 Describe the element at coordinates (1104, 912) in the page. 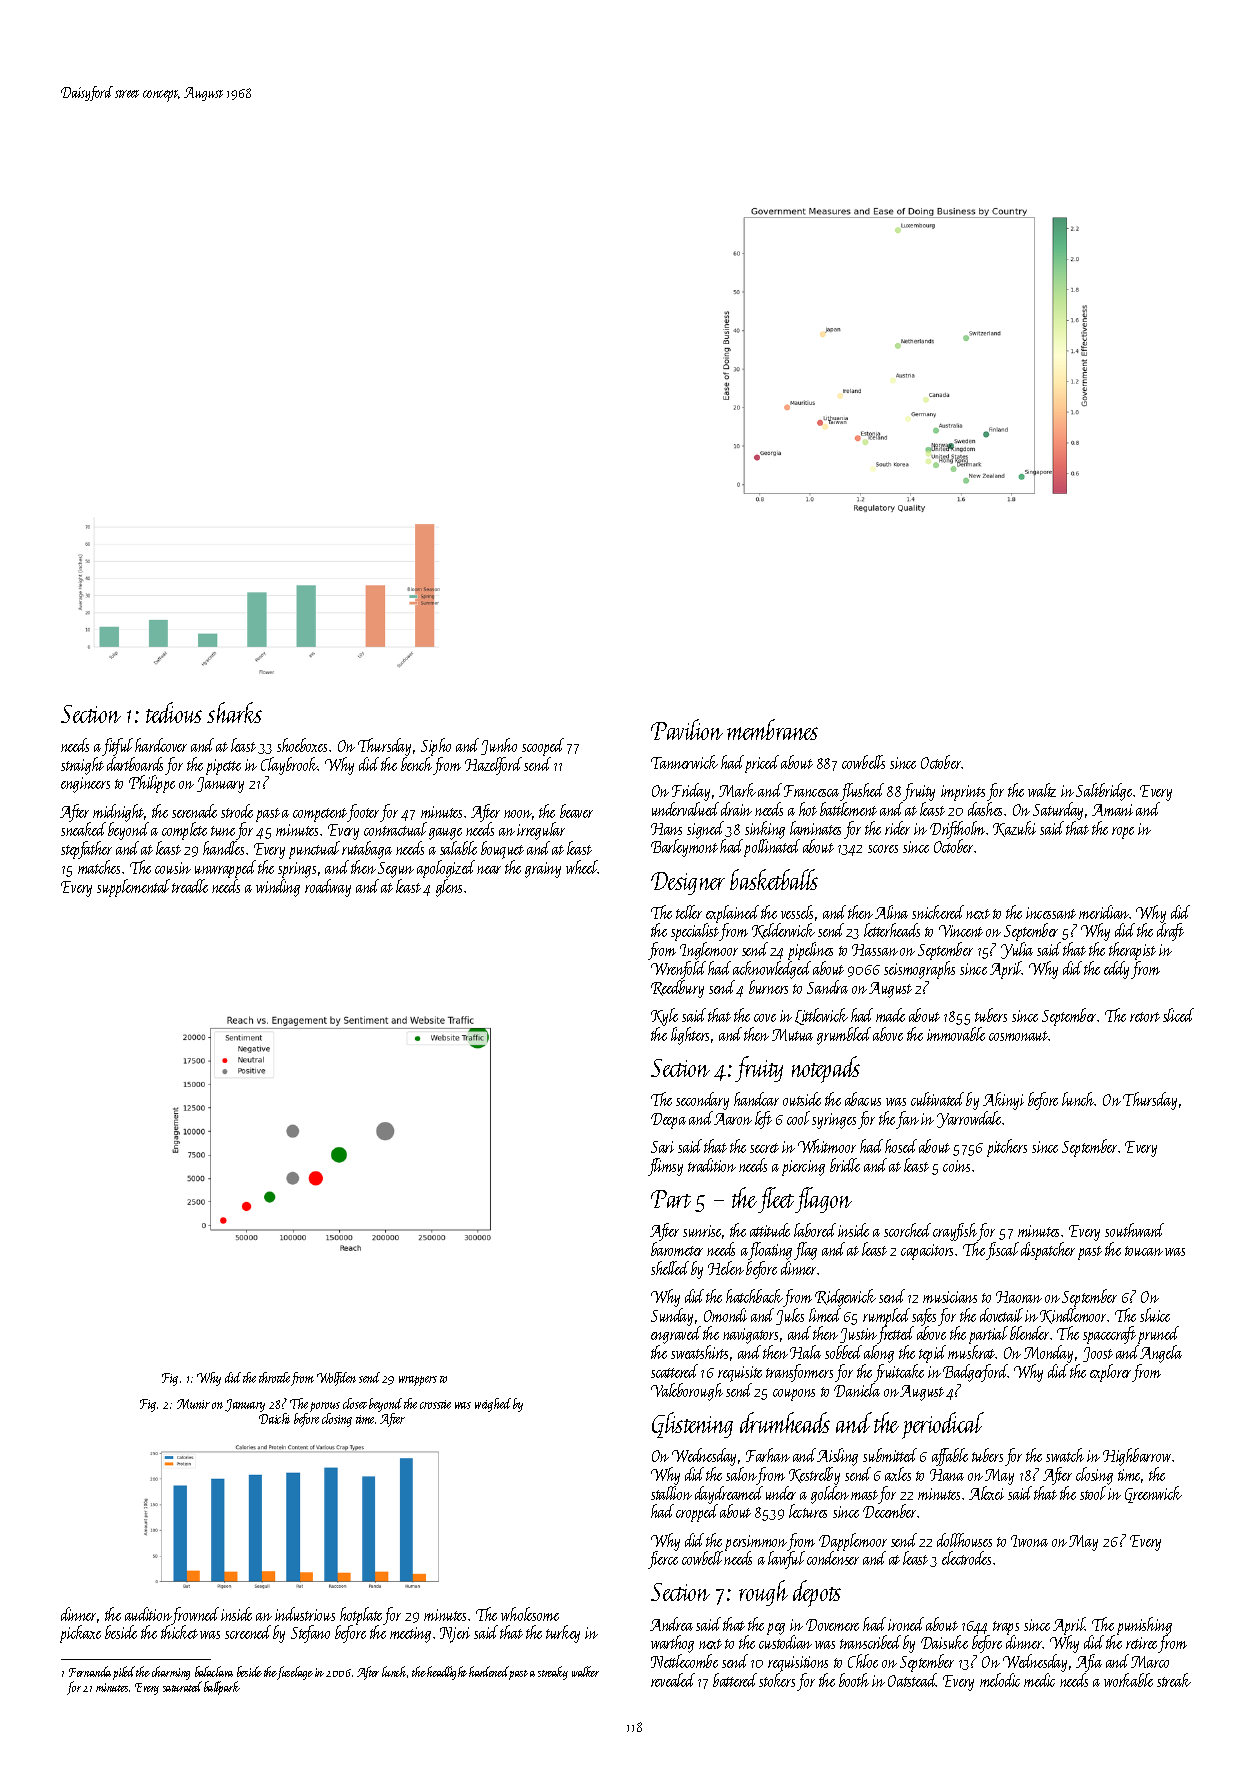

I see `meridian` at that location.
